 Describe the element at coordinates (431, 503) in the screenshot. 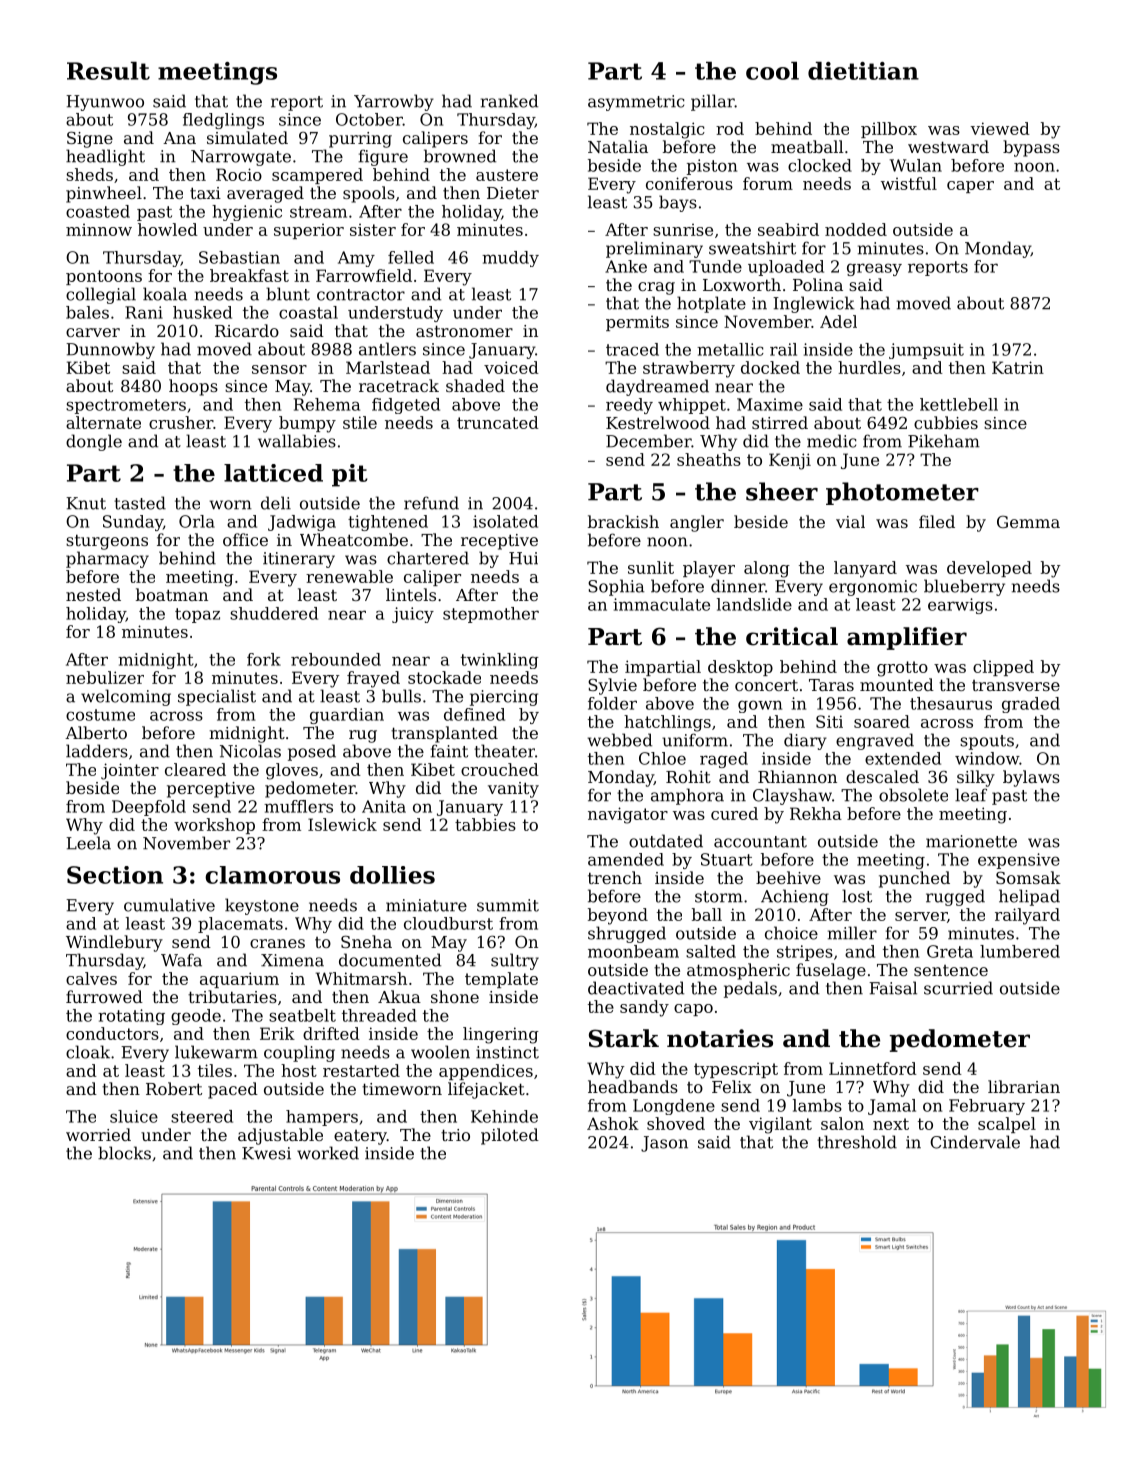

I see `refund` at that location.
